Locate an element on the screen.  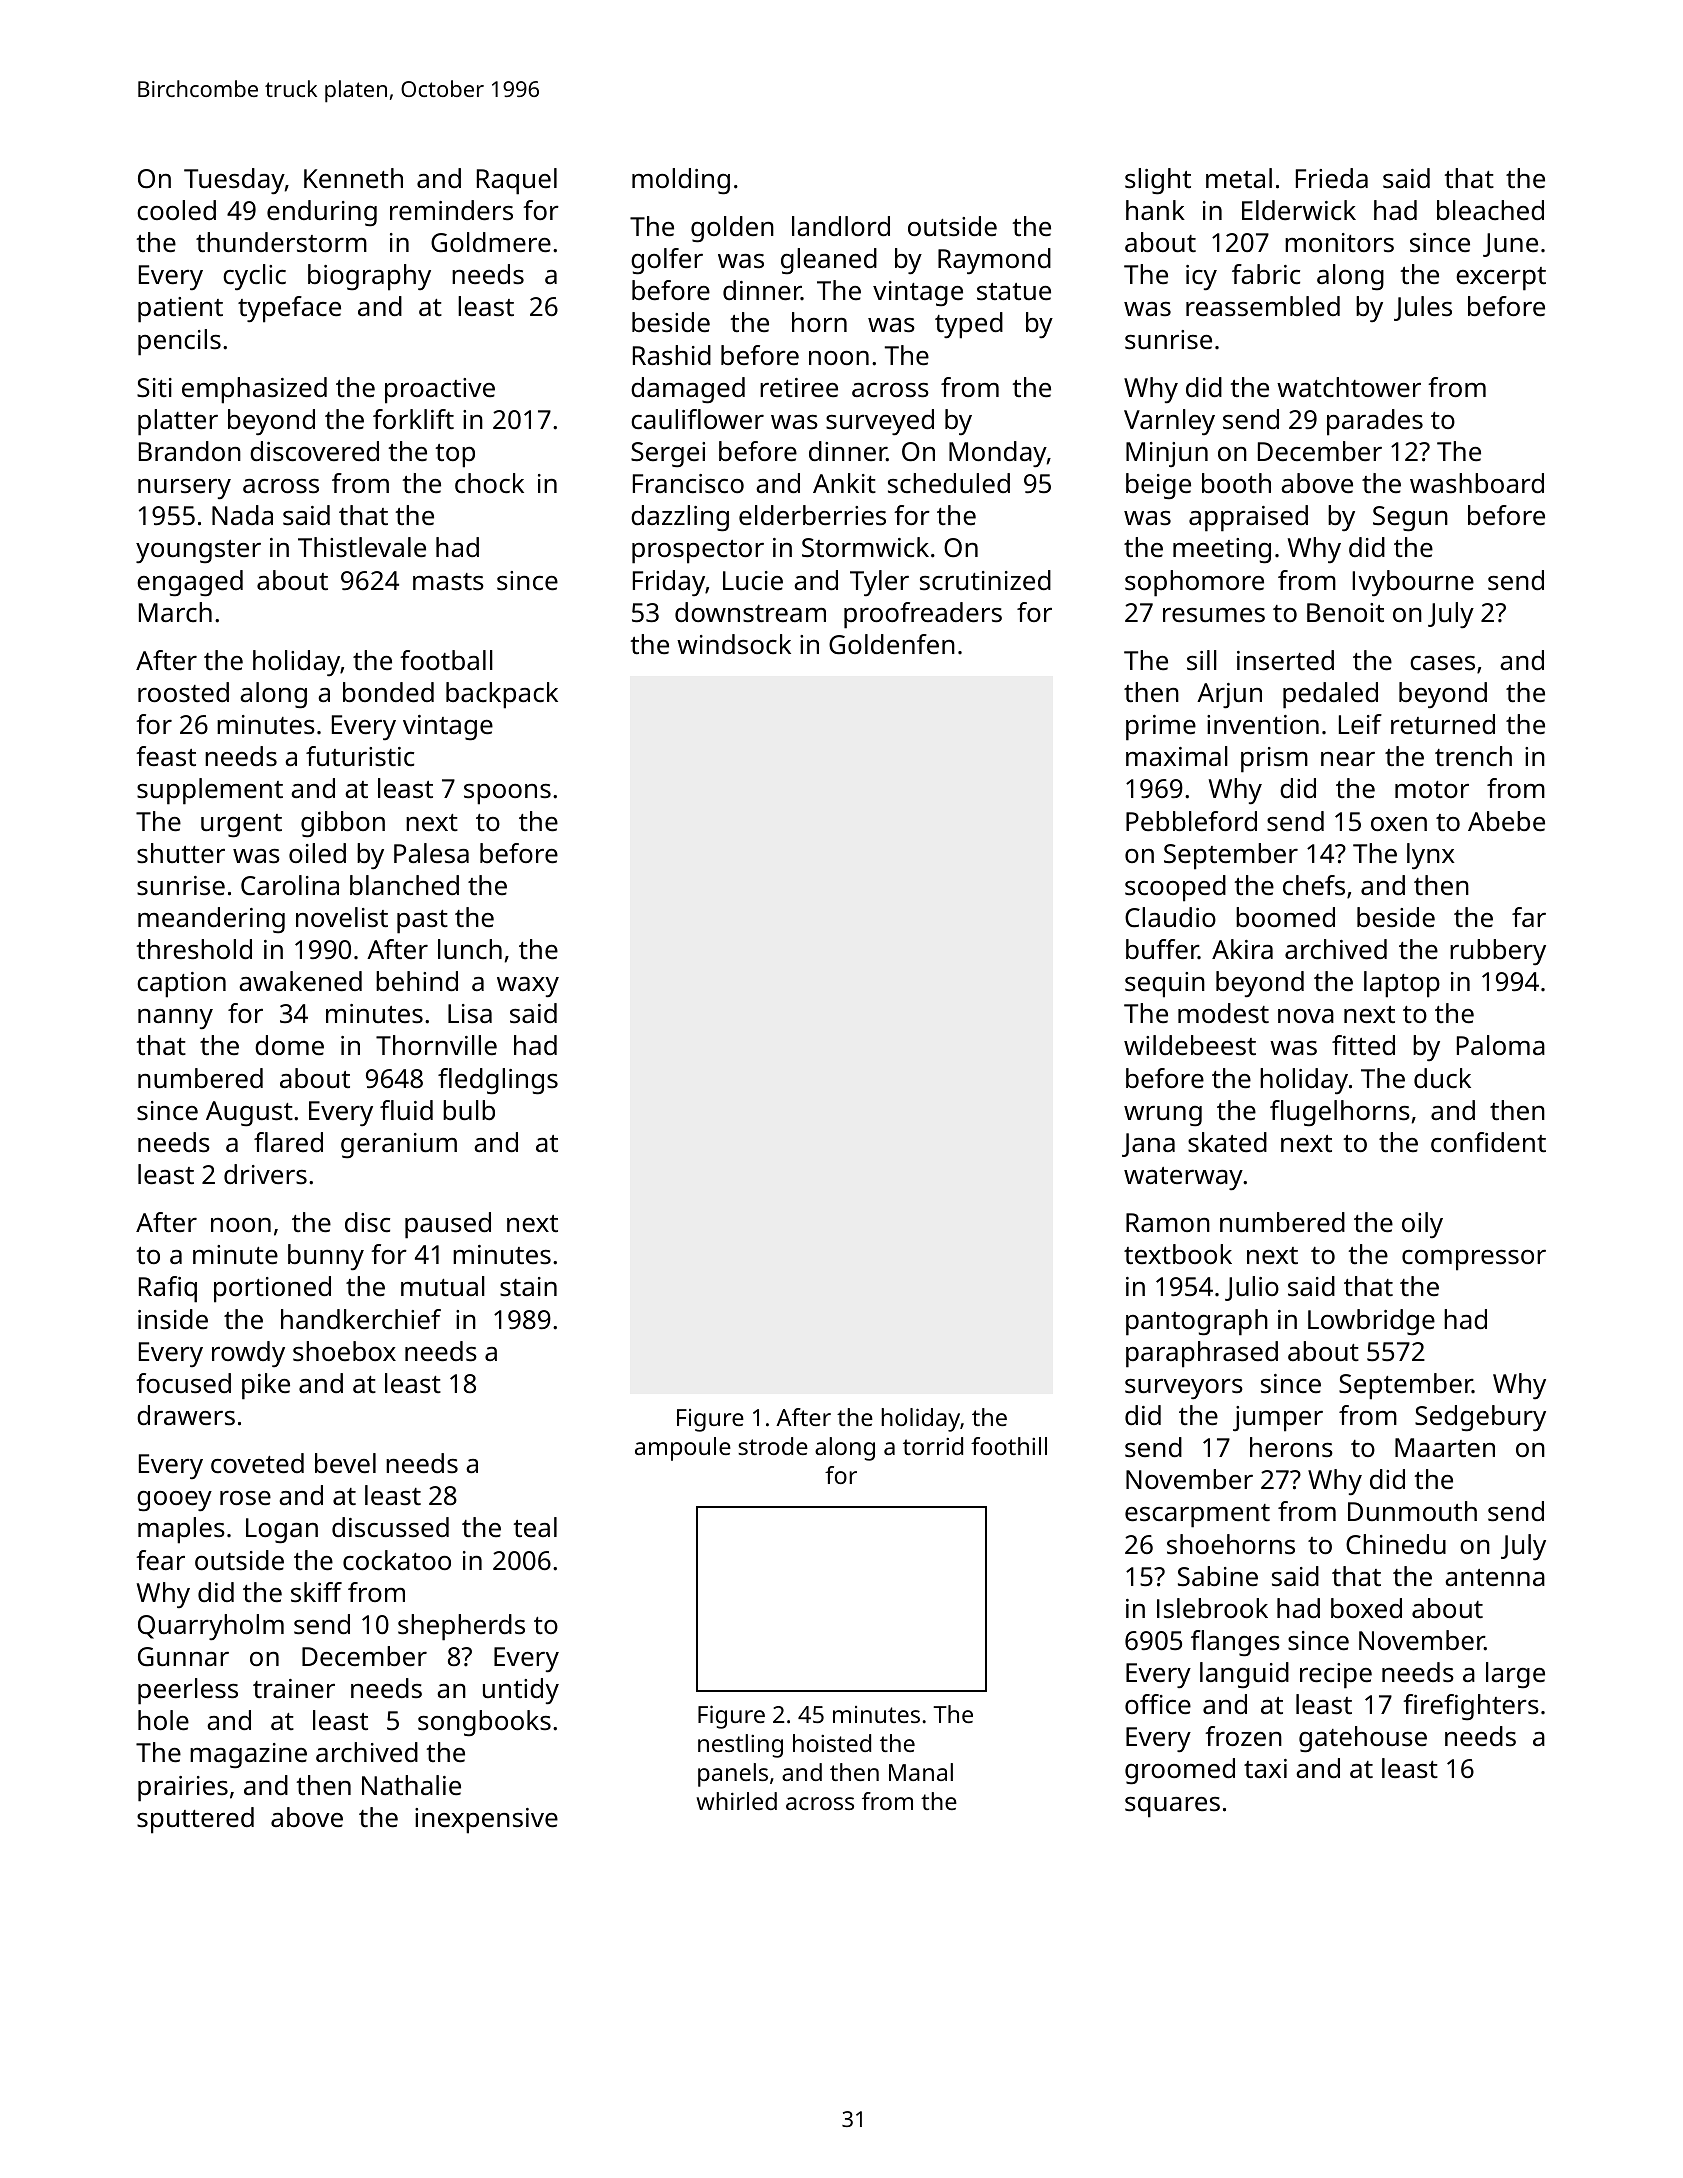
retiree is located at coordinates (799, 388).
